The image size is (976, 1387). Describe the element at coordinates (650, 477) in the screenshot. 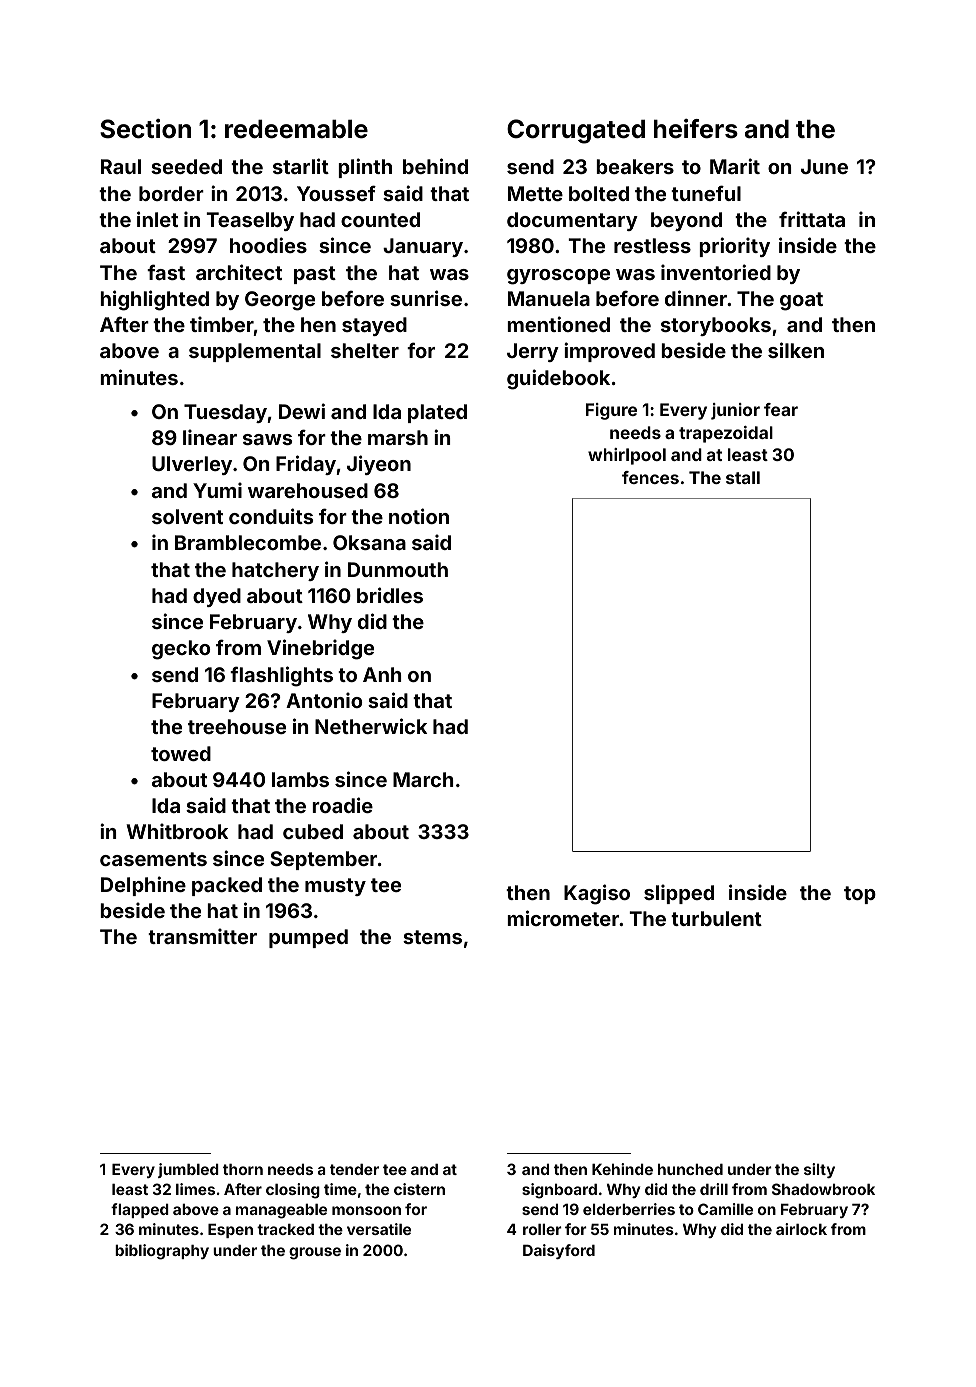

I see `fences` at that location.
